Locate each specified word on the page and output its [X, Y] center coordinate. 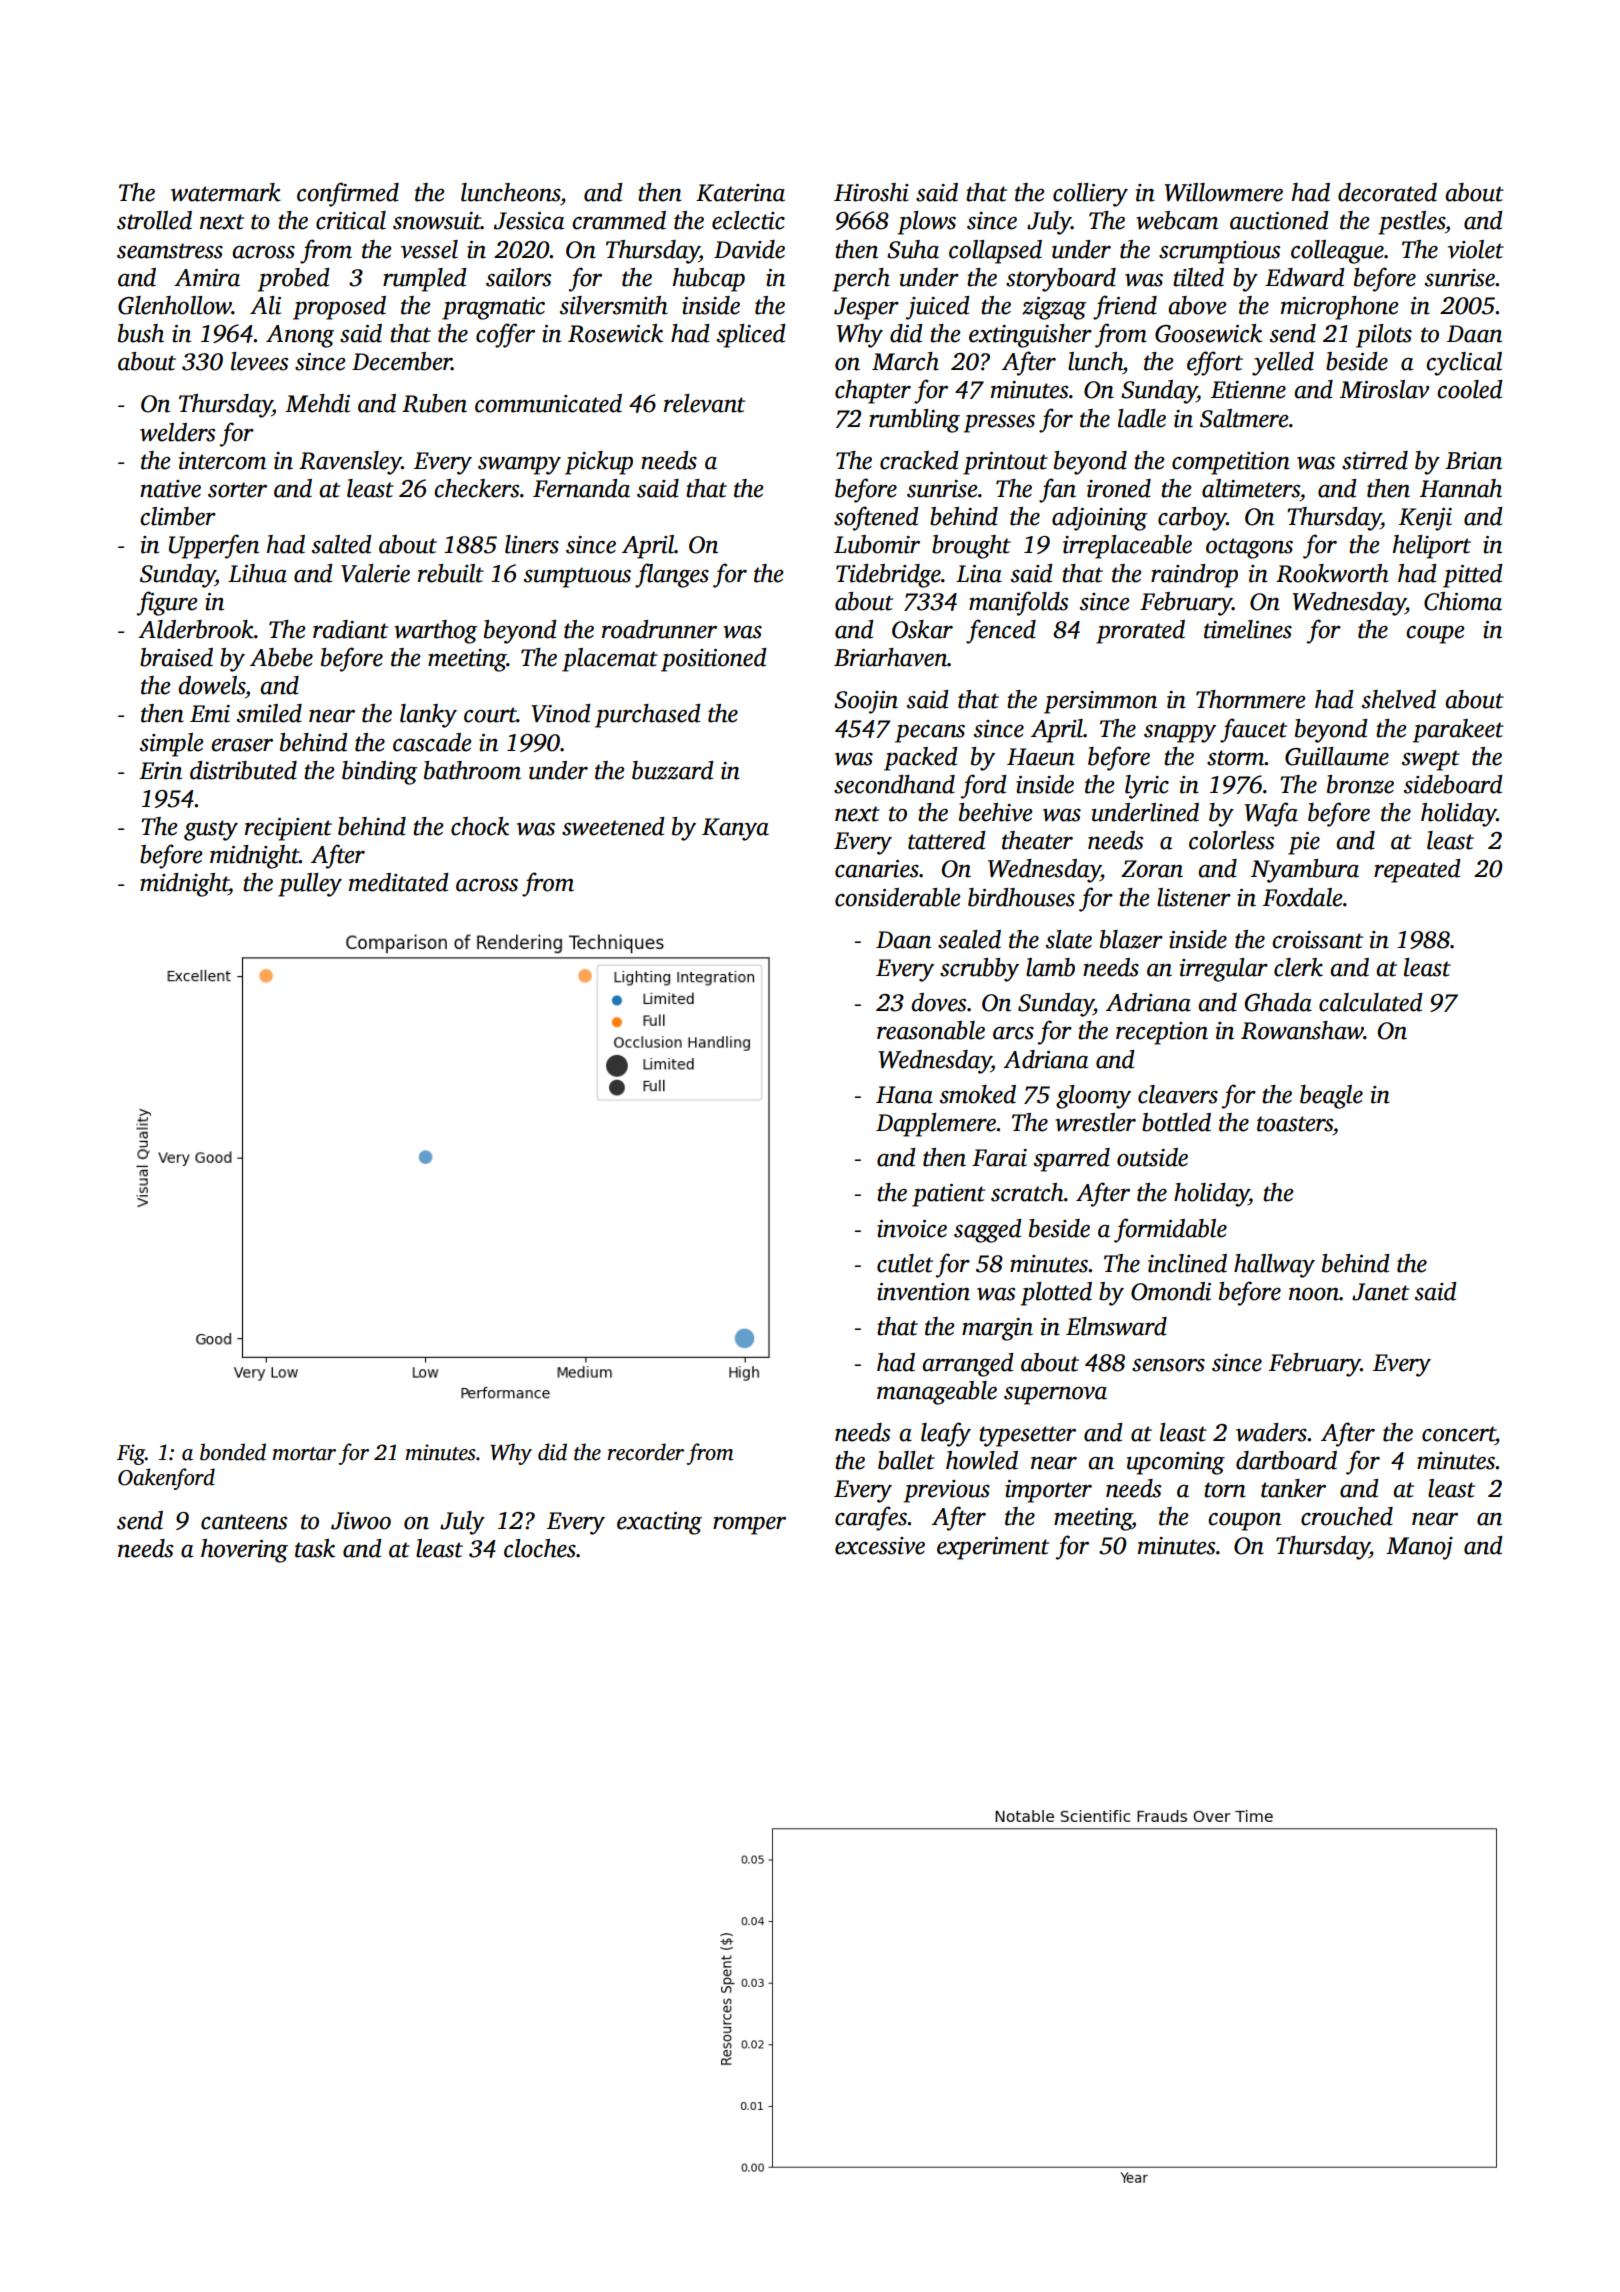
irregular [1224, 970]
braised [176, 657]
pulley [310, 885]
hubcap [709, 280]
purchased [648, 716]
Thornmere [1251, 699]
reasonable [931, 1030]
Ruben [434, 403]
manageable [937, 1393]
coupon [1244, 1521]
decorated [1387, 192]
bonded [233, 1452]
